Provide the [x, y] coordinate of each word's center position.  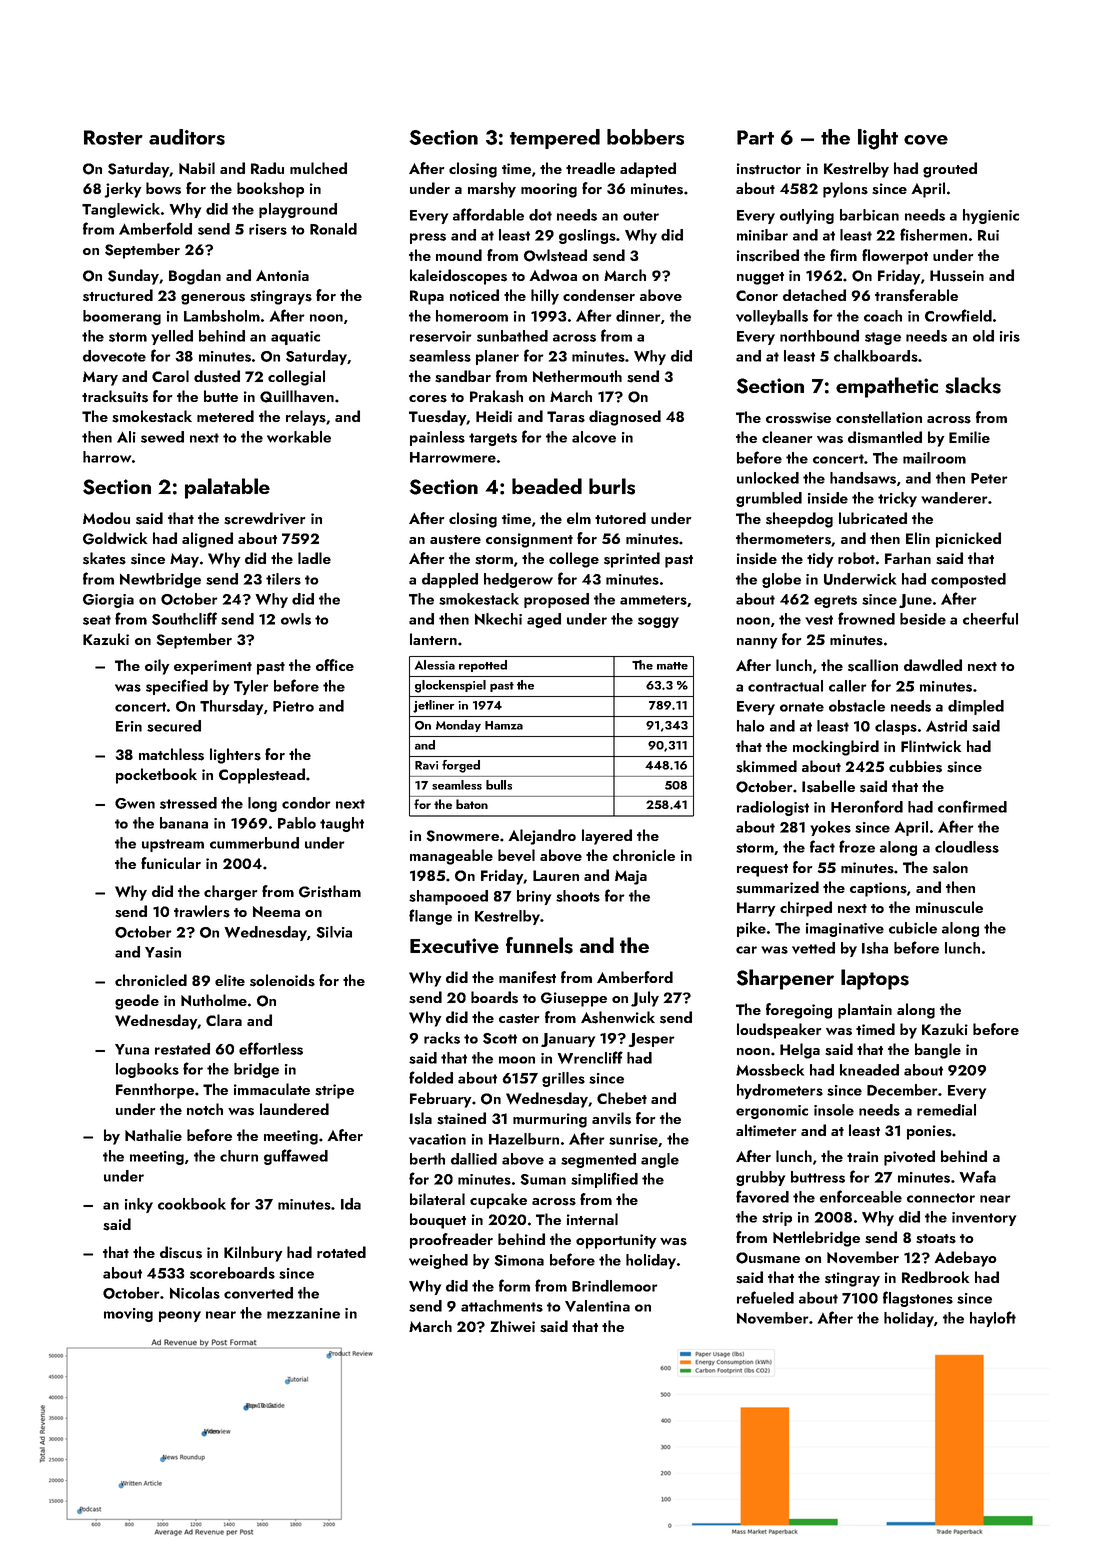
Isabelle [828, 786]
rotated [341, 1252]
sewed [162, 437]
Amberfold [155, 228]
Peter [989, 478]
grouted [950, 170]
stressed [188, 803]
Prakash [496, 396]
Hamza [504, 725]
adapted [648, 170]
